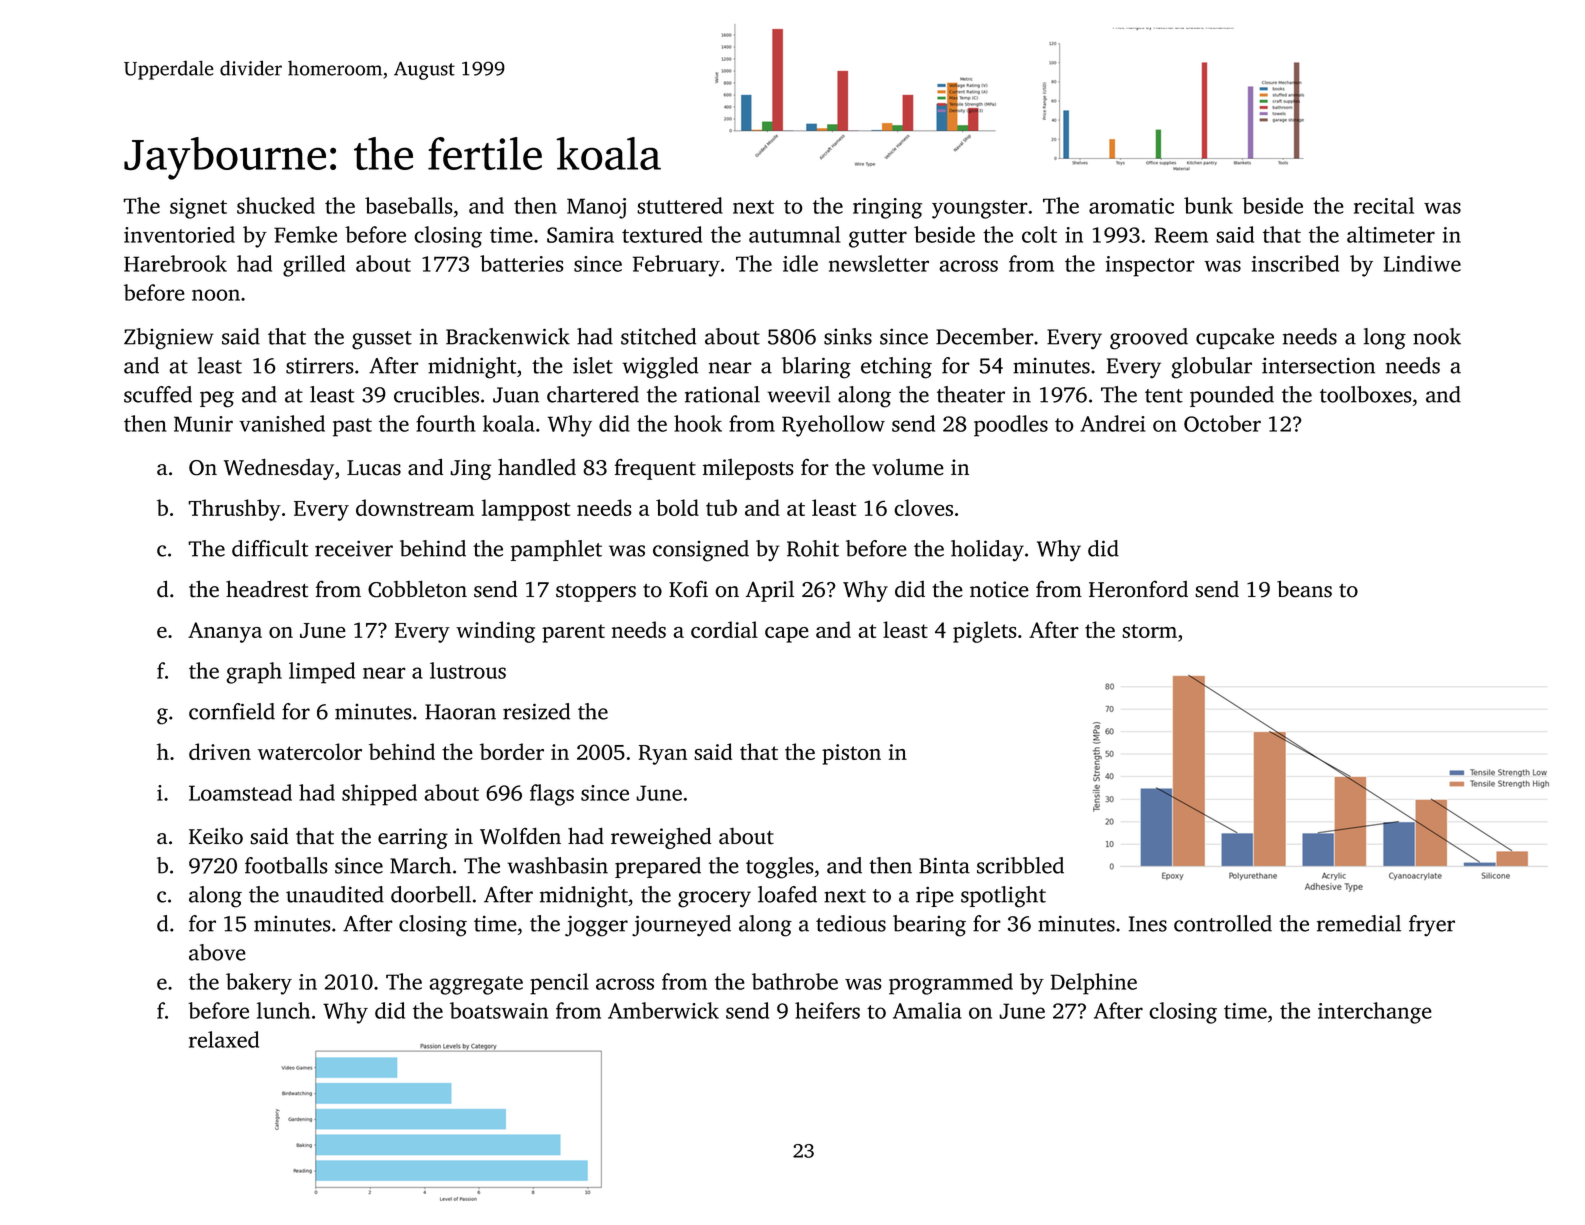 Image resolution: width=1585 pixels, height=1225 pixels. What do you see at coordinates (476, 985) in the screenshot?
I see `aggregate` at bounding box center [476, 985].
